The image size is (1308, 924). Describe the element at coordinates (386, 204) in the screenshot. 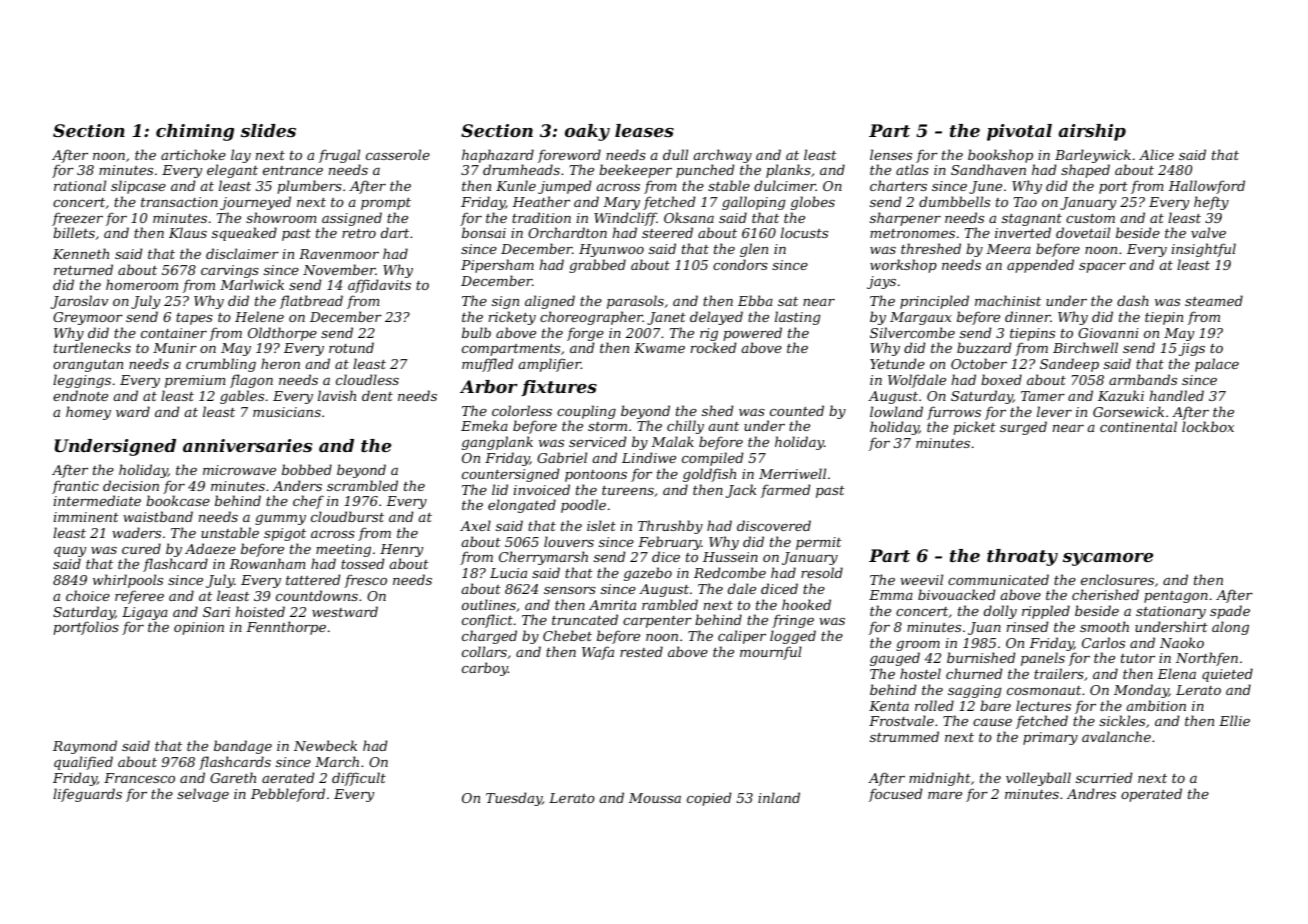

I see `prompt` at that location.
